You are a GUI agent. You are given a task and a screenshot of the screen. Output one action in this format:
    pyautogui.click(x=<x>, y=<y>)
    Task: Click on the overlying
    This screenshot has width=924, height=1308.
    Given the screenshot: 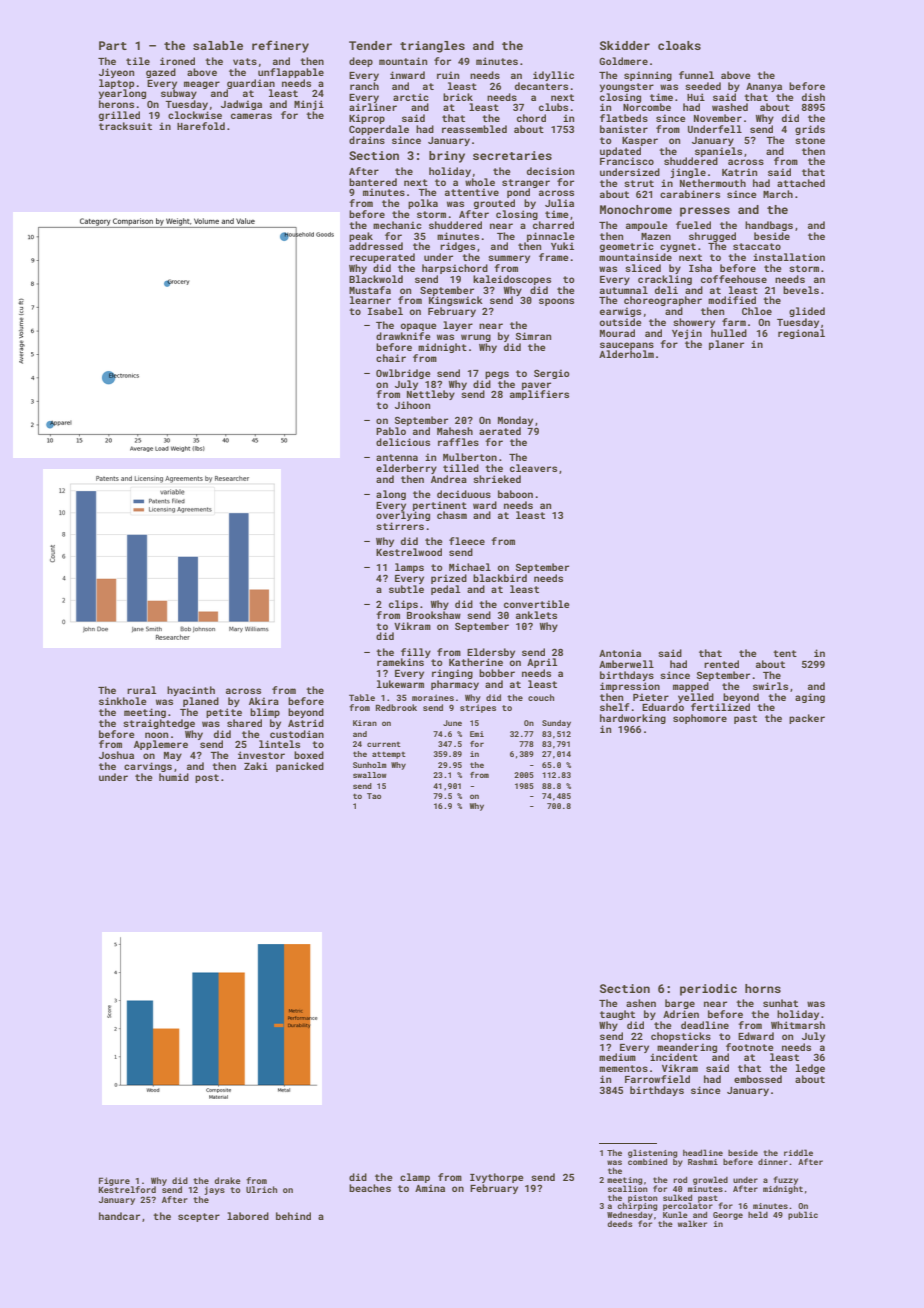 What is the action you would take?
    pyautogui.click(x=403, y=516)
